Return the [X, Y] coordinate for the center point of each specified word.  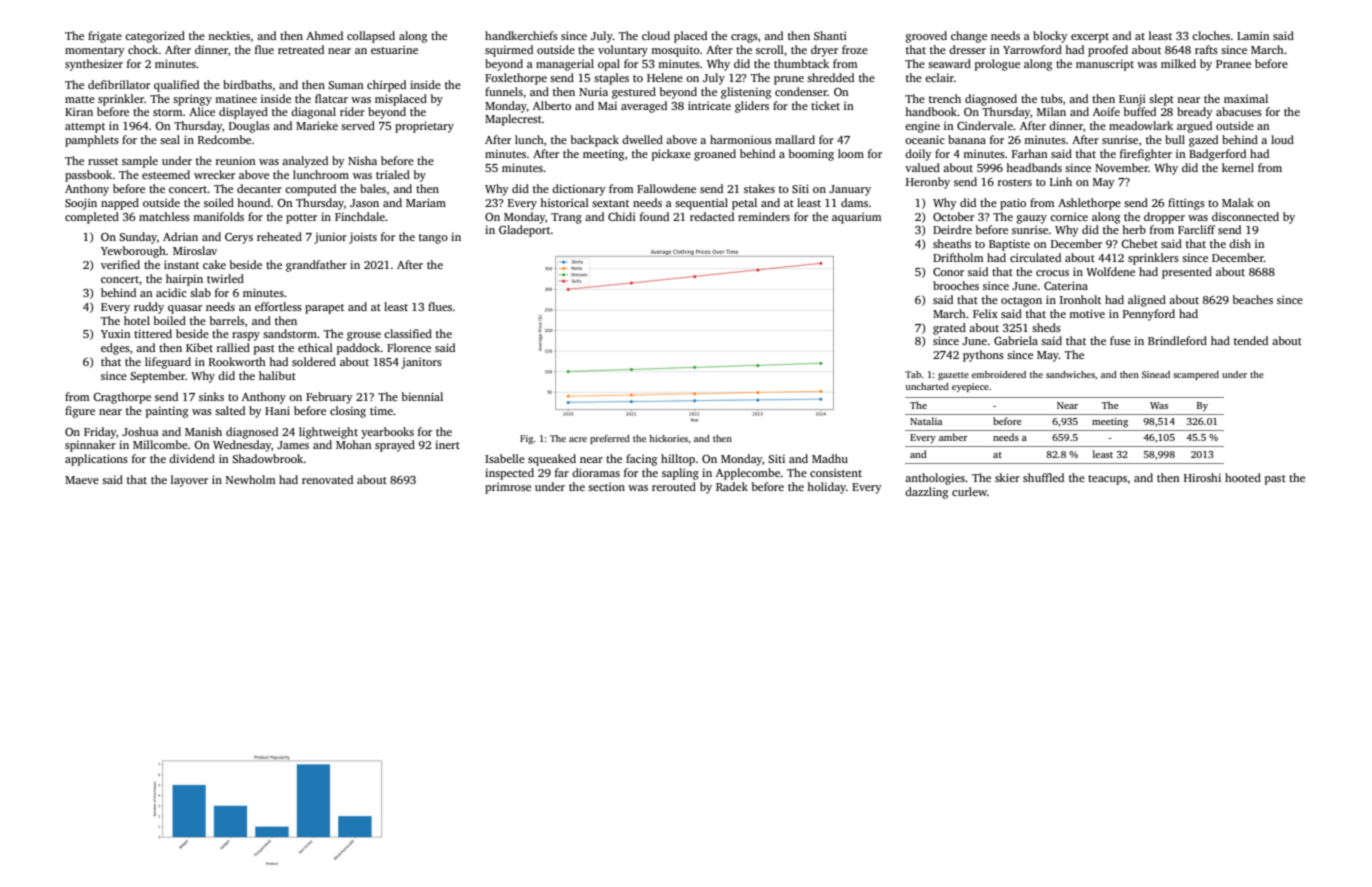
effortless [278, 306]
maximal [1246, 98]
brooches [956, 285]
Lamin [1253, 35]
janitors [421, 363]
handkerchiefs [521, 35]
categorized [155, 37]
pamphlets [92, 141]
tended [1251, 340]
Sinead [1156, 374]
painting [167, 412]
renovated [327, 479]
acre [578, 439]
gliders [752, 107]
